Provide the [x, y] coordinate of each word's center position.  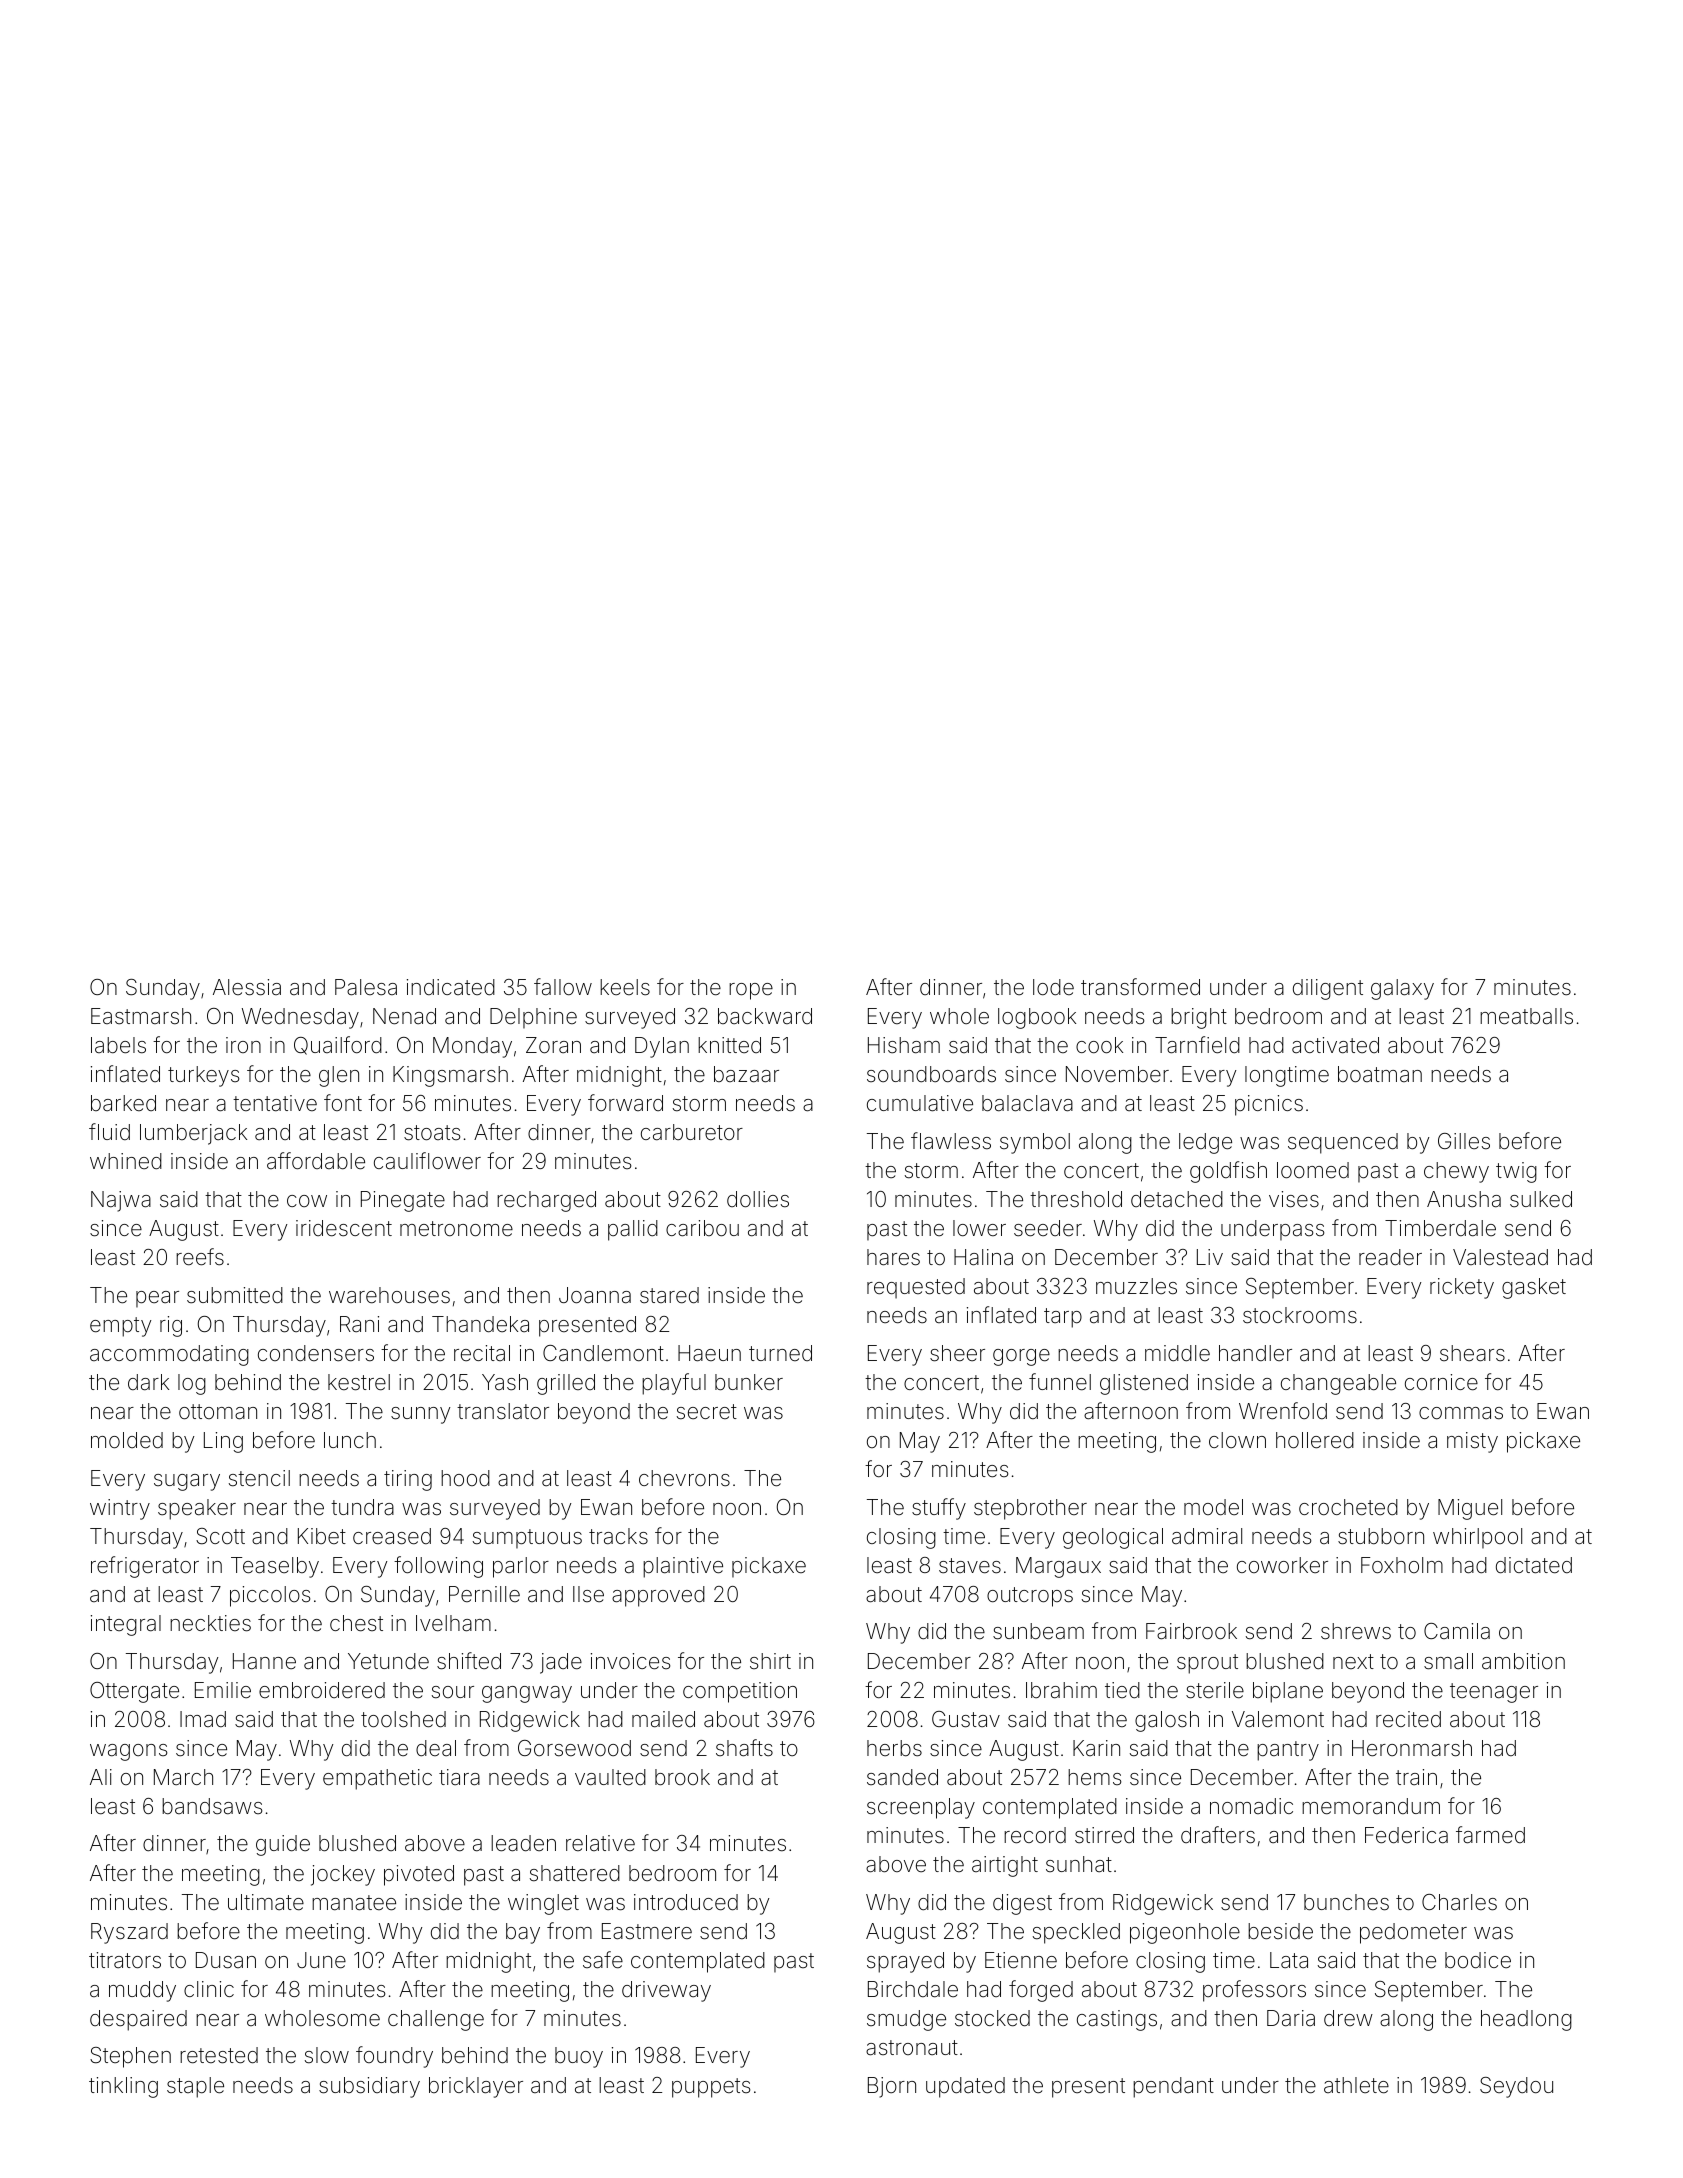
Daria [1291, 2018]
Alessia [247, 987]
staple [195, 2087]
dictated [1534, 1565]
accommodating [169, 1355]
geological [1113, 1538]
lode [1053, 987]
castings [1117, 2020]
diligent [1328, 989]
